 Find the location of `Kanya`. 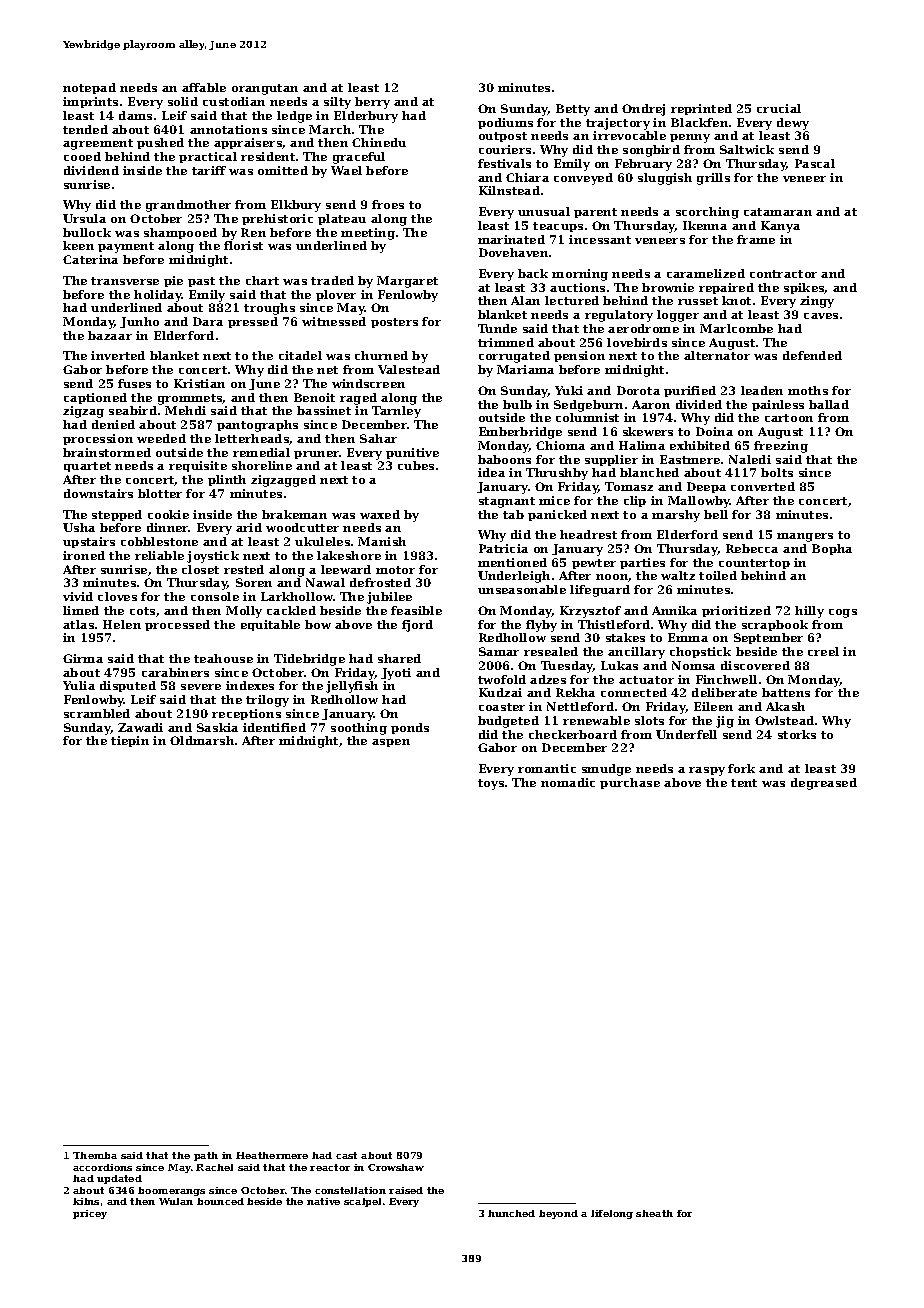

Kanya is located at coordinates (780, 227).
